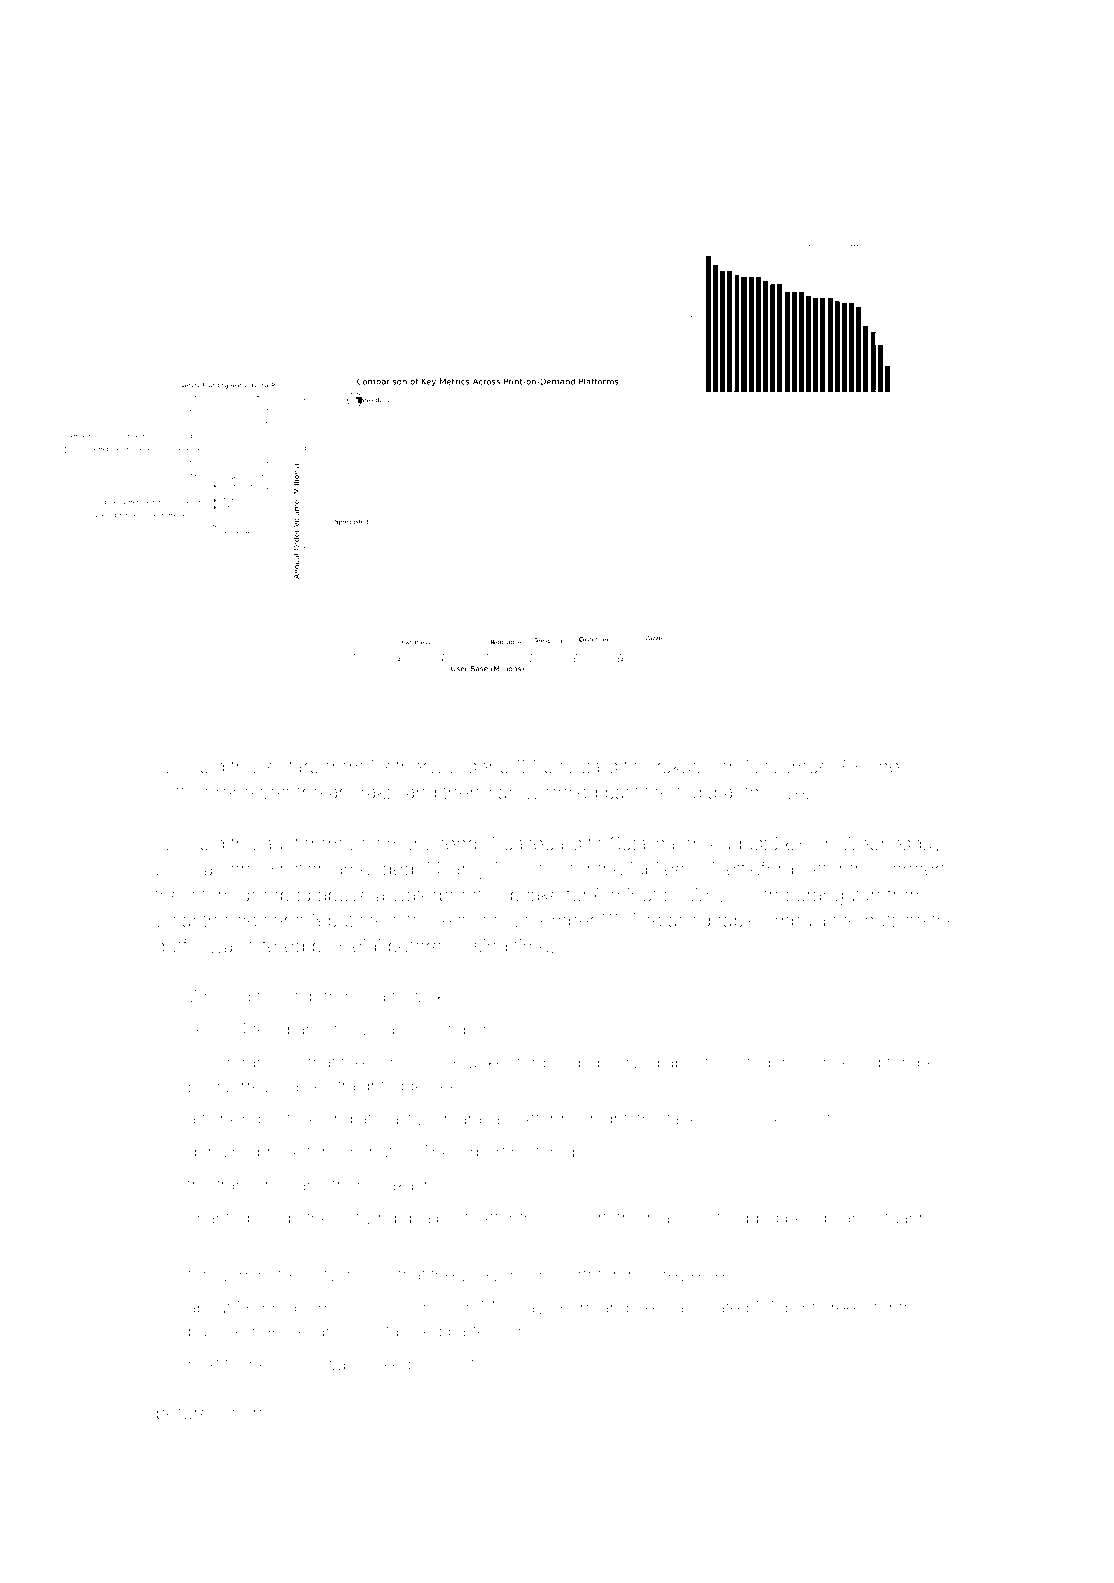 Image resolution: width=1114 pixels, height=1583 pixels. What do you see at coordinates (189, 869) in the screenshot?
I see `Siobhan` at bounding box center [189, 869].
